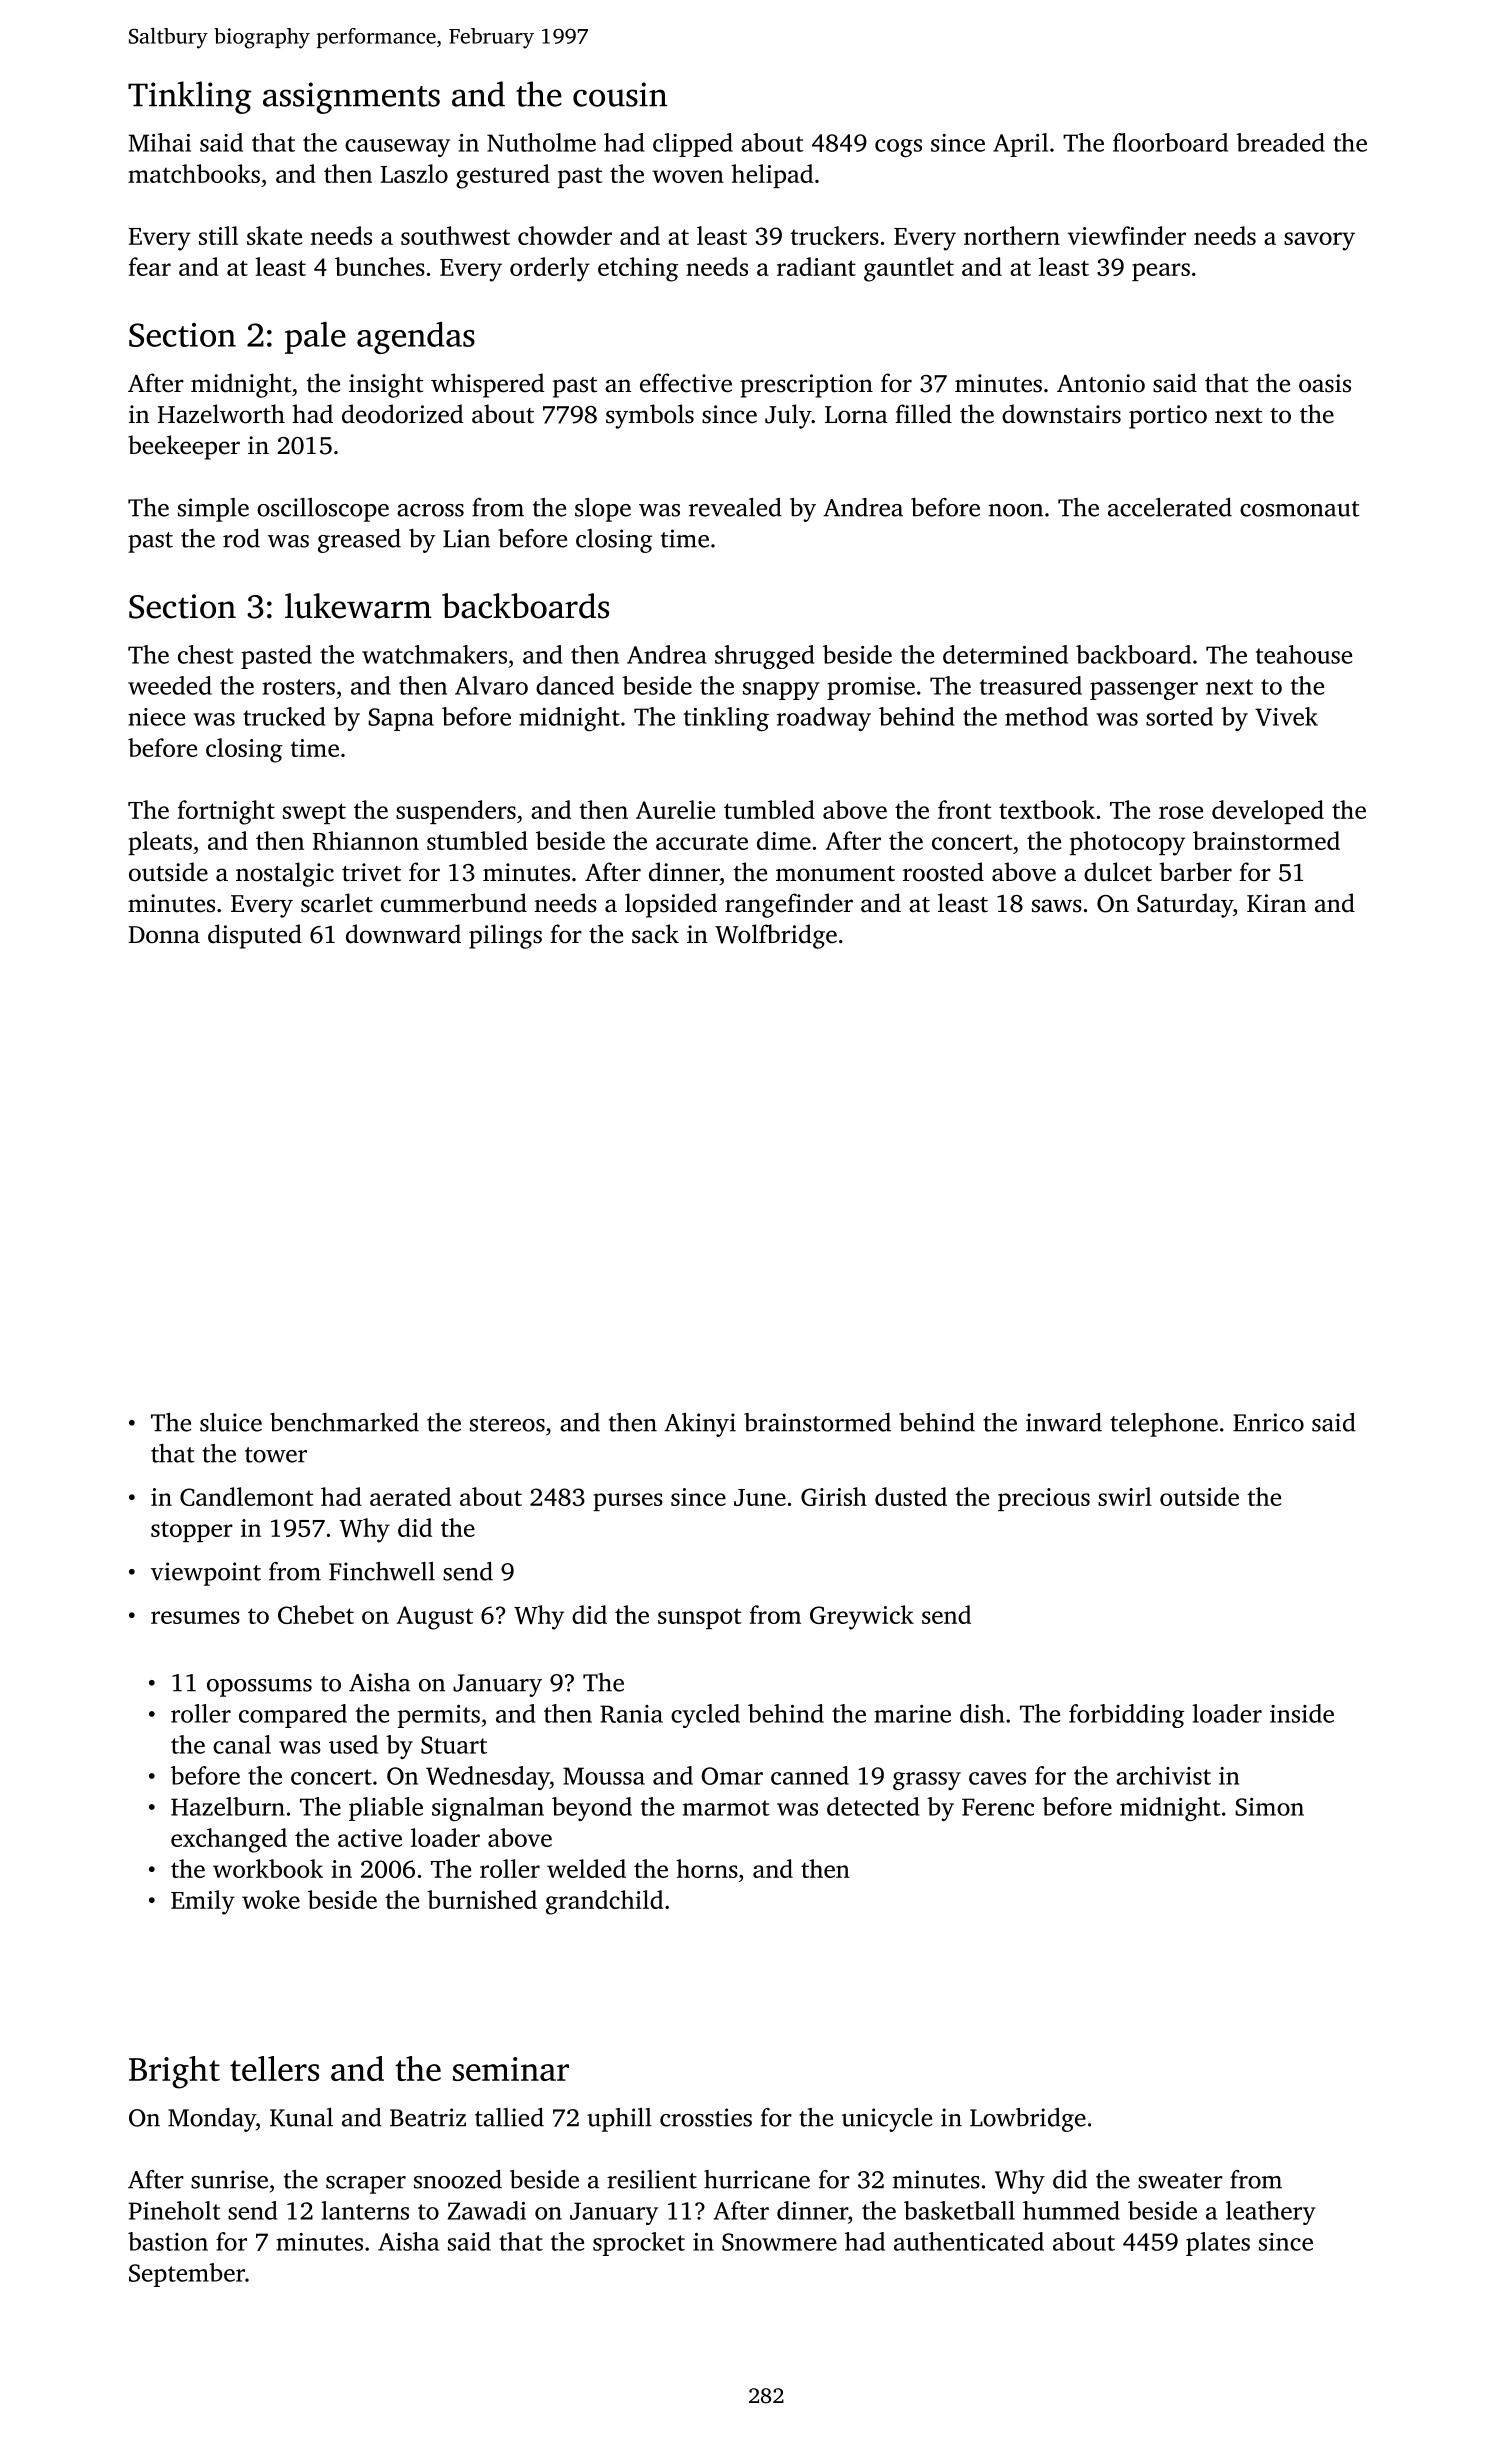  What do you see at coordinates (898, 148) in the screenshot?
I see `cogs` at bounding box center [898, 148].
